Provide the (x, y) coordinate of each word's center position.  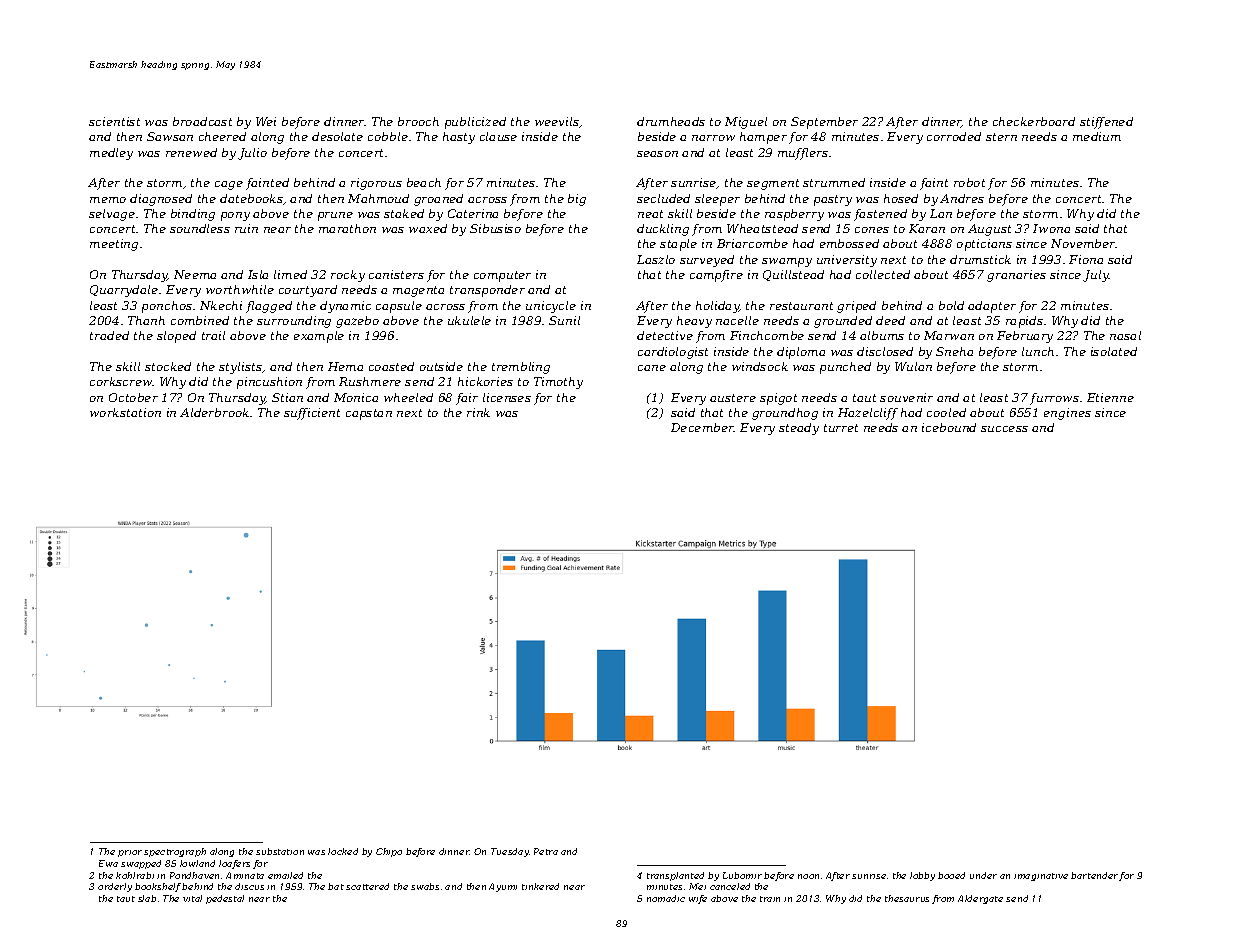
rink (478, 412)
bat (336, 886)
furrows (1054, 399)
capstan (369, 414)
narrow (713, 138)
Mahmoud (378, 198)
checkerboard (1034, 121)
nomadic (666, 898)
